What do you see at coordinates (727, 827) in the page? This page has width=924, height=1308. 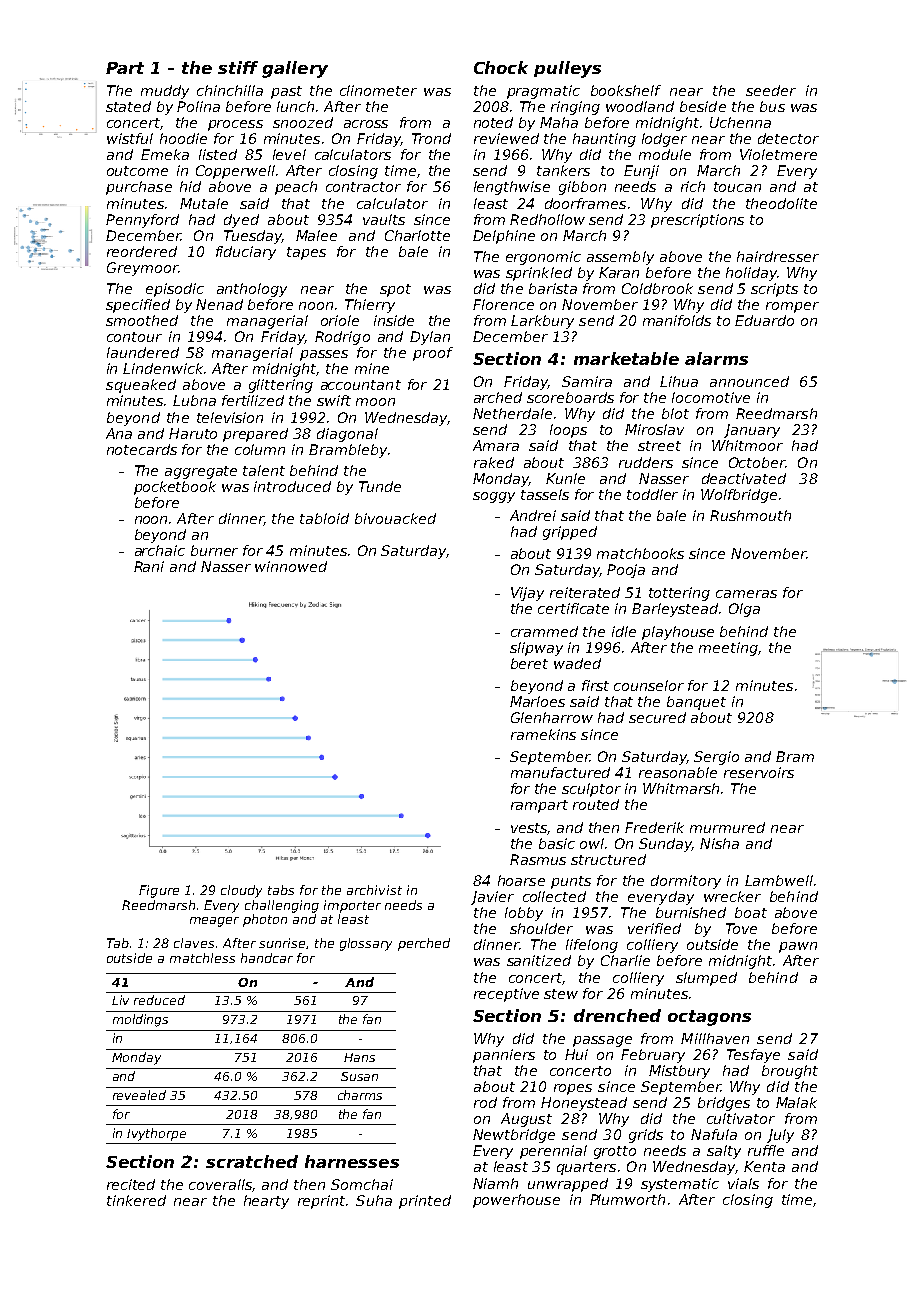 I see `murmured` at bounding box center [727, 827].
